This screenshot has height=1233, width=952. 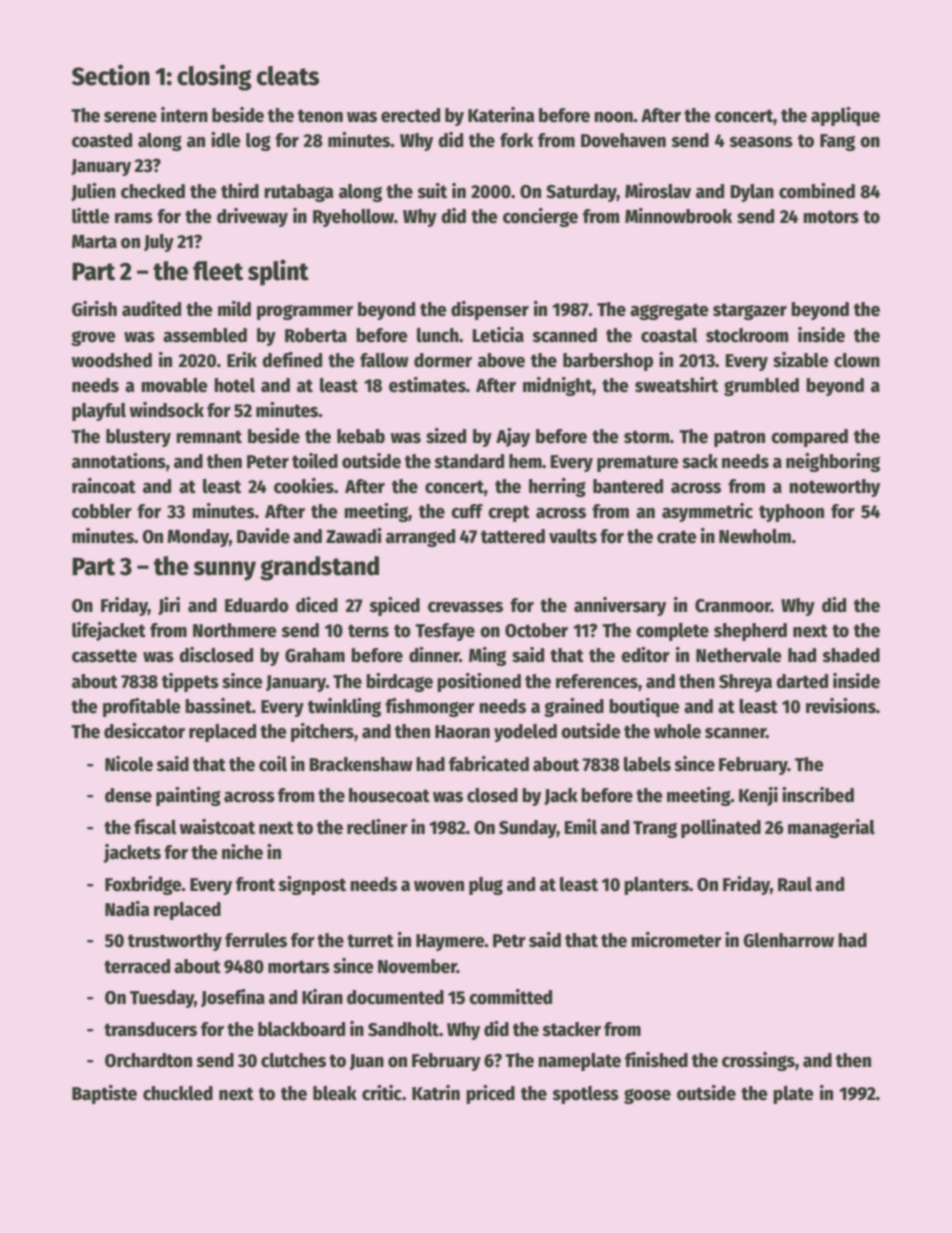 What do you see at coordinates (758, 796) in the screenshot?
I see `Kenji` at bounding box center [758, 796].
